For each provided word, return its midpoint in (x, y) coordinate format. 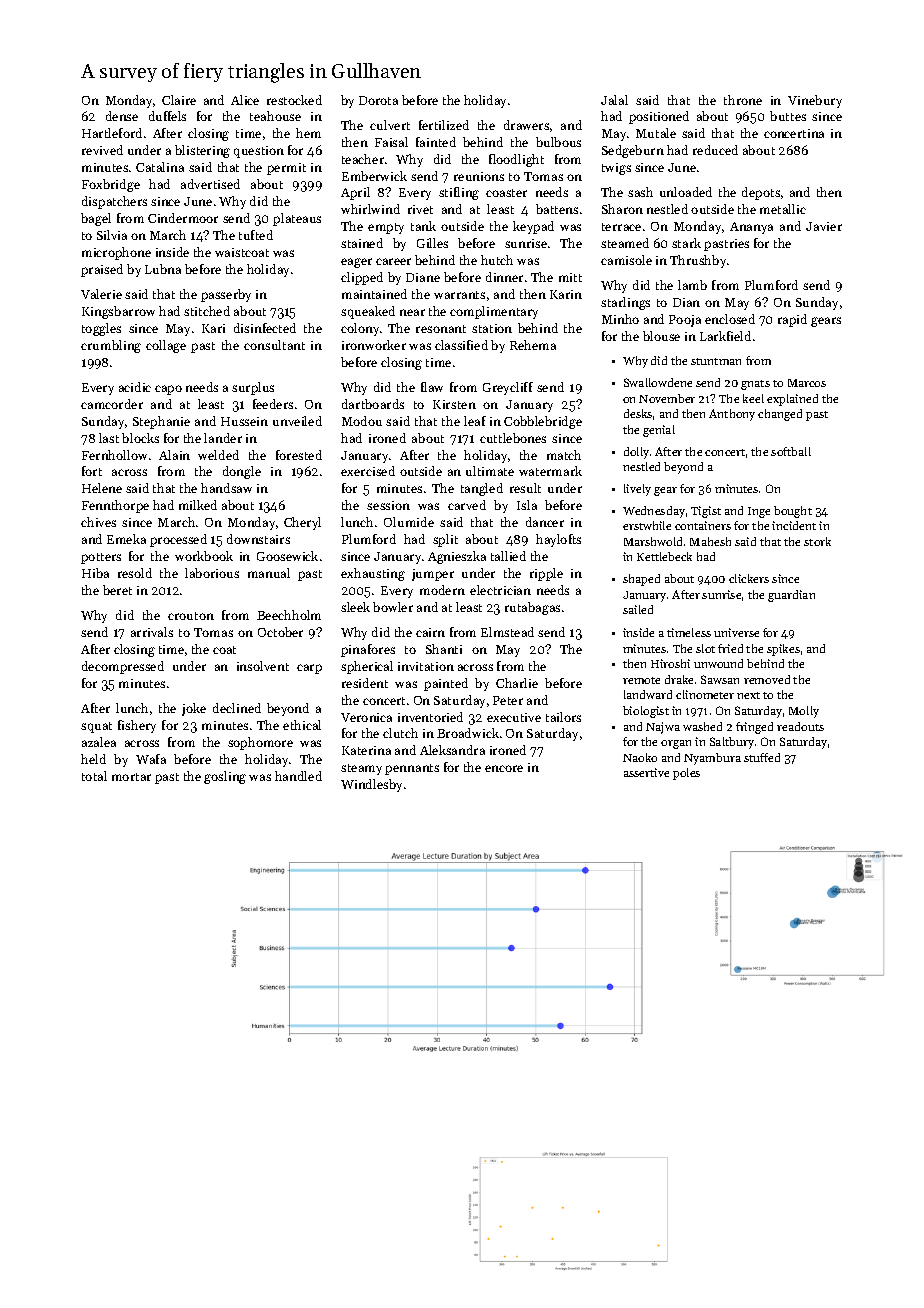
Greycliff (508, 388)
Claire (179, 100)
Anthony (732, 415)
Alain (174, 455)
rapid (792, 320)
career (393, 261)
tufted (256, 235)
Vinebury (815, 101)
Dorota (378, 100)
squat (96, 727)
